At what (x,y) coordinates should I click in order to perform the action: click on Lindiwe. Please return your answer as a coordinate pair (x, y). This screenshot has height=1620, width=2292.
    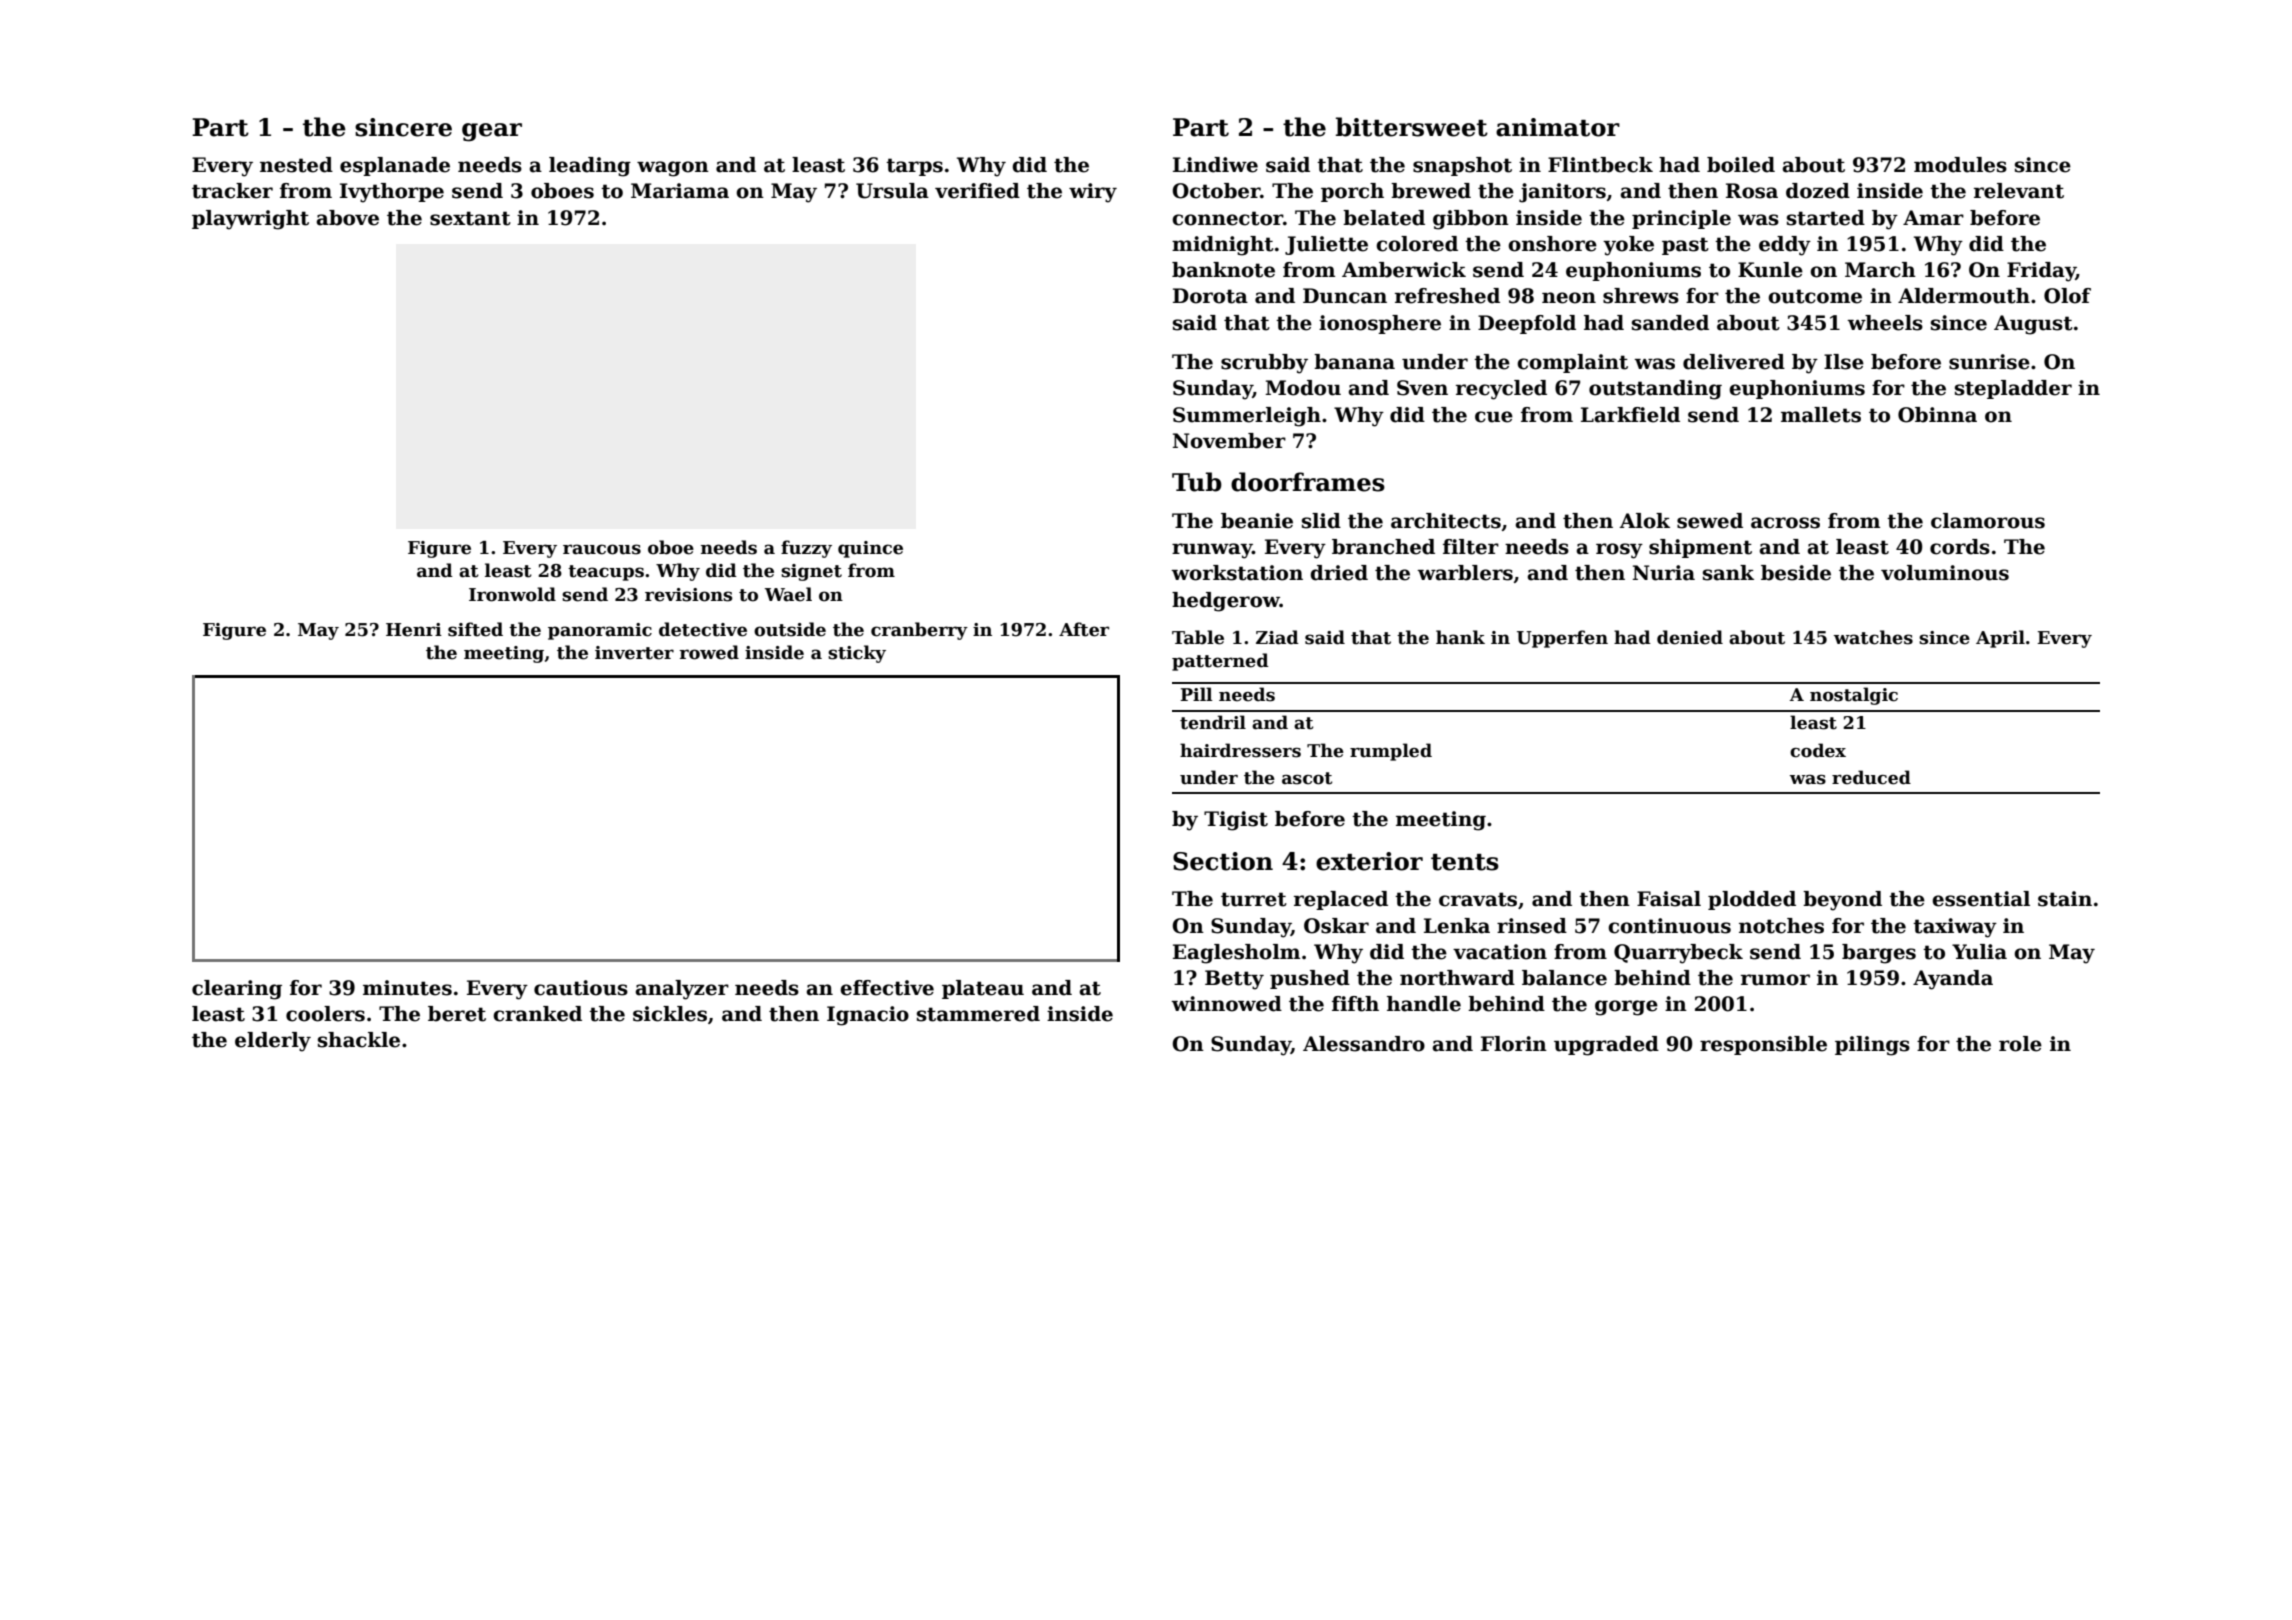
    Looking at the image, I should click on (1215, 165).
